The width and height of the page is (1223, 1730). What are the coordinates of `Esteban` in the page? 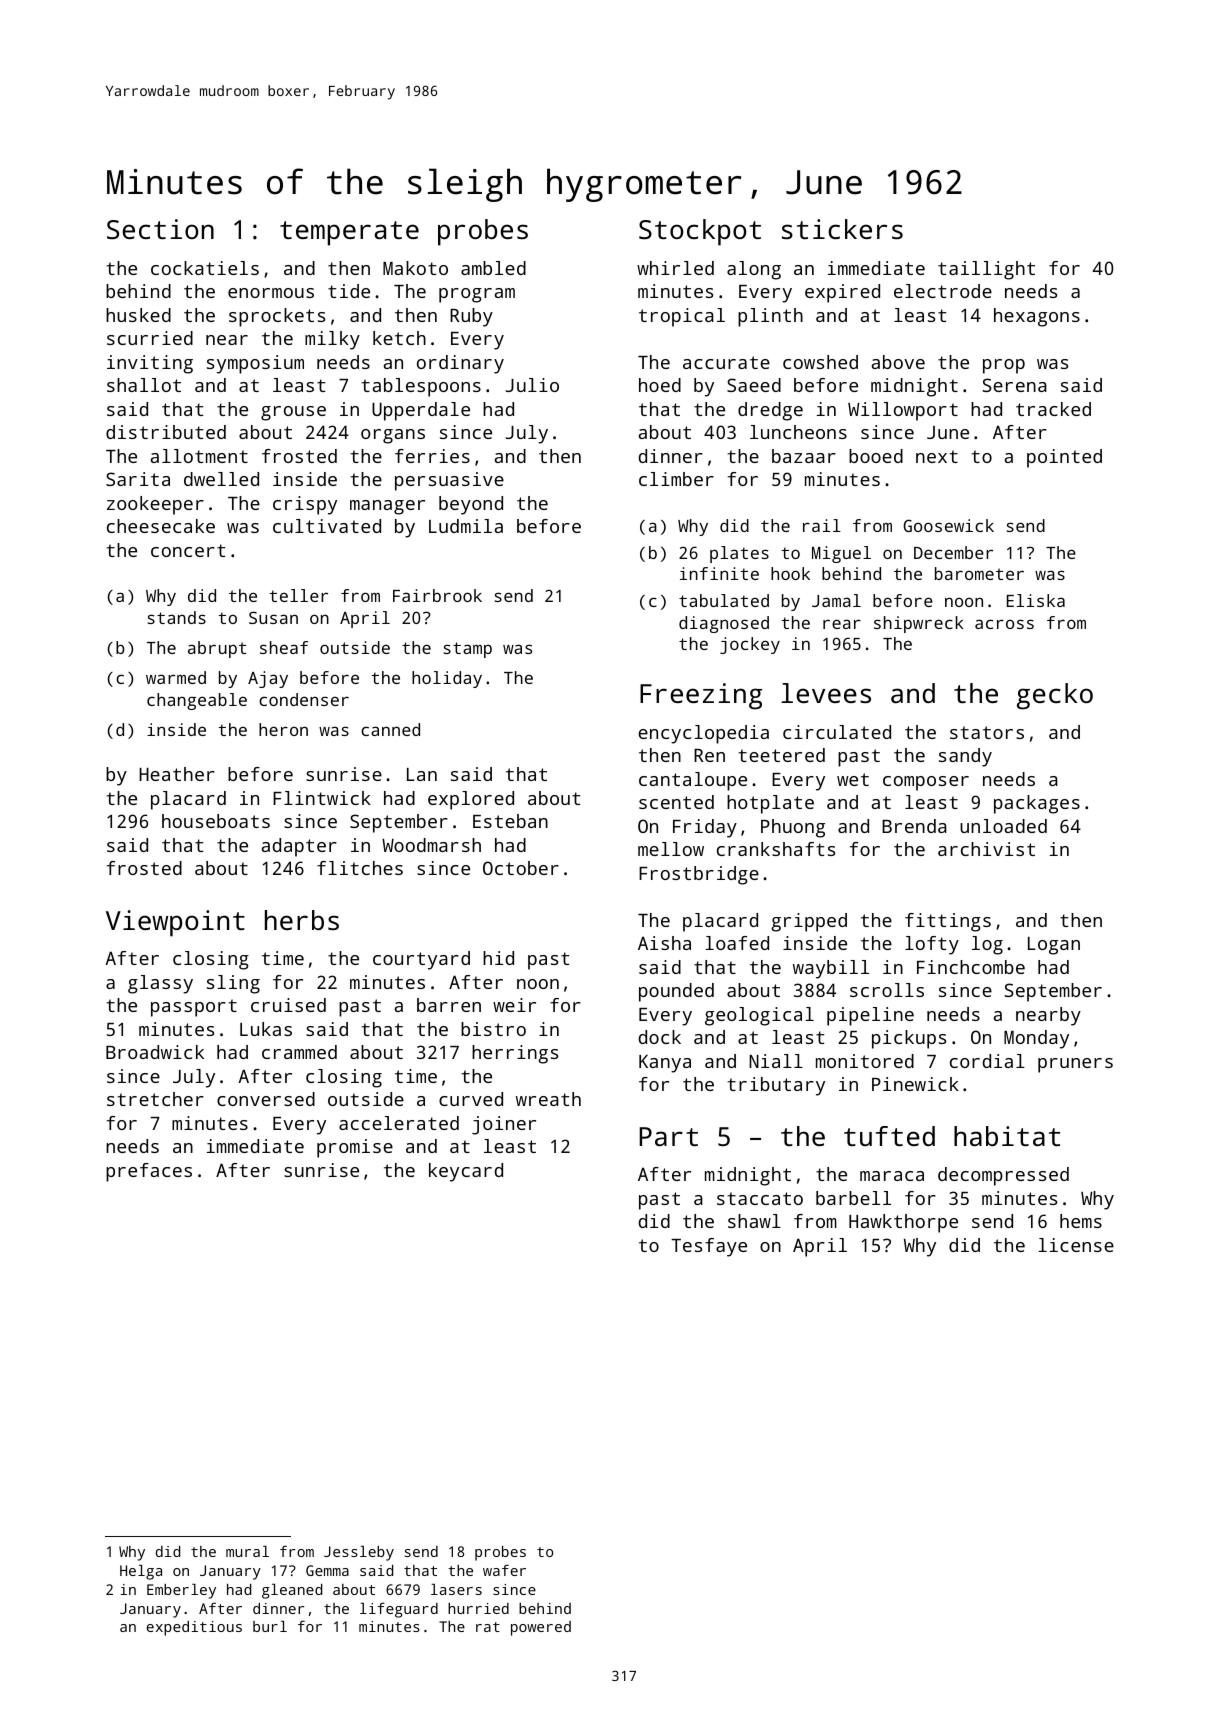 It's located at (510, 821).
